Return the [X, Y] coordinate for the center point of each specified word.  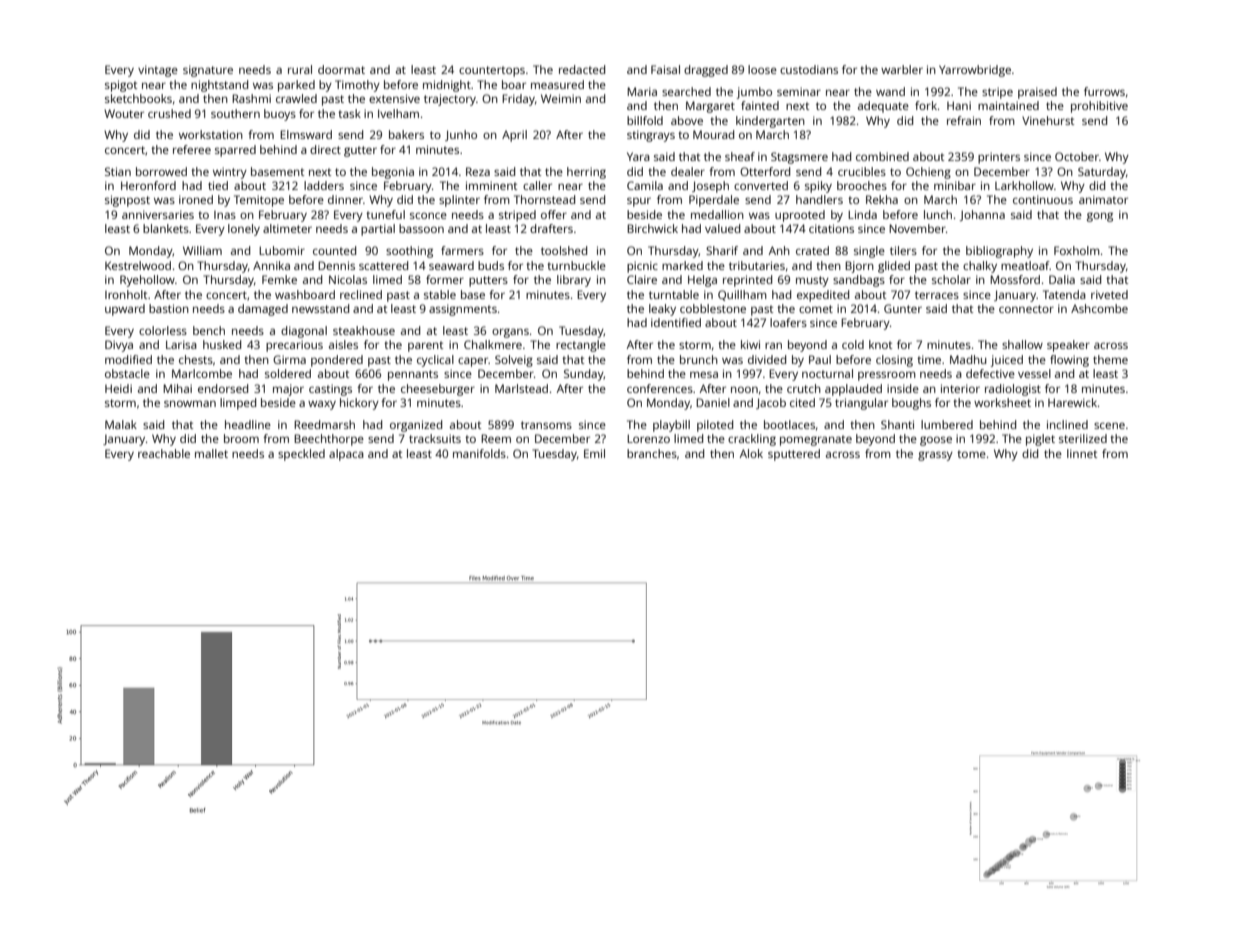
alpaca [346, 455]
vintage [158, 71]
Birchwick [652, 228]
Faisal [665, 69]
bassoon [421, 228]
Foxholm [1077, 250]
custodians [809, 69]
